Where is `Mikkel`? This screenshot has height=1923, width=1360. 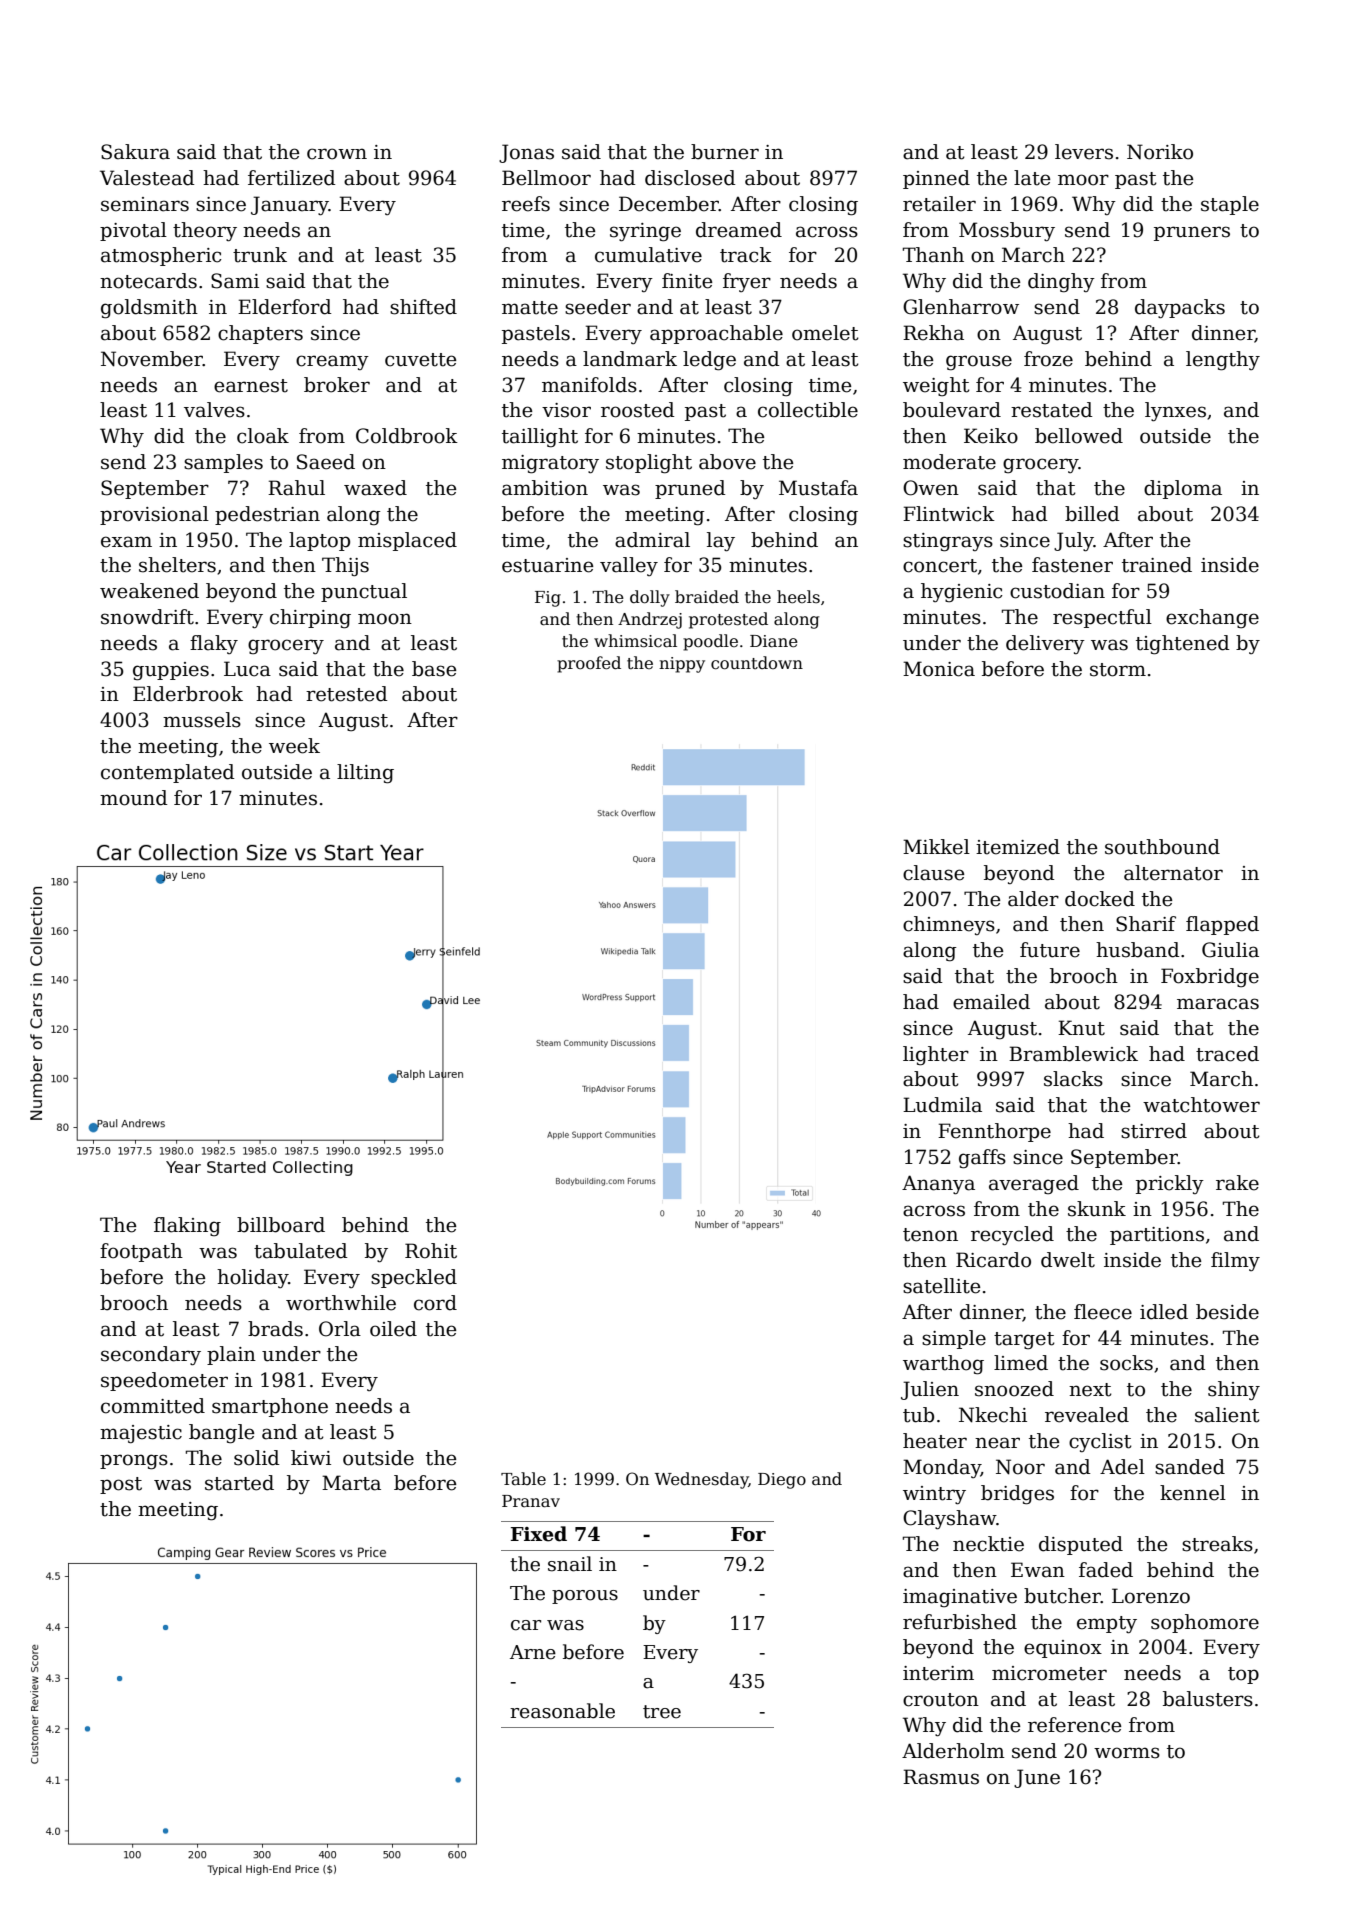 Mikkel is located at coordinates (936, 847).
